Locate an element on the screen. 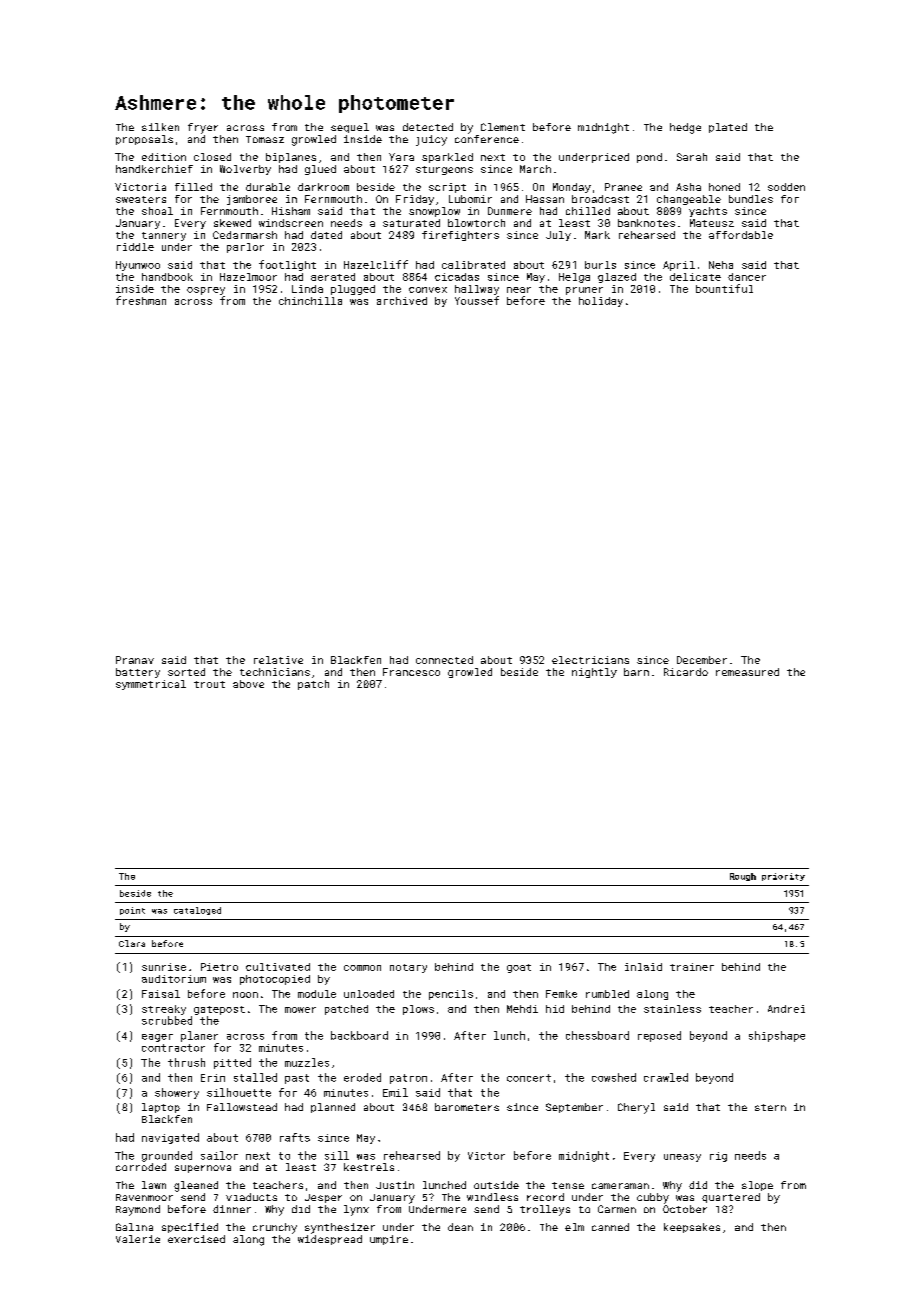 Image resolution: width=924 pixels, height=1308 pixels. thrush is located at coordinates (186, 1062).
